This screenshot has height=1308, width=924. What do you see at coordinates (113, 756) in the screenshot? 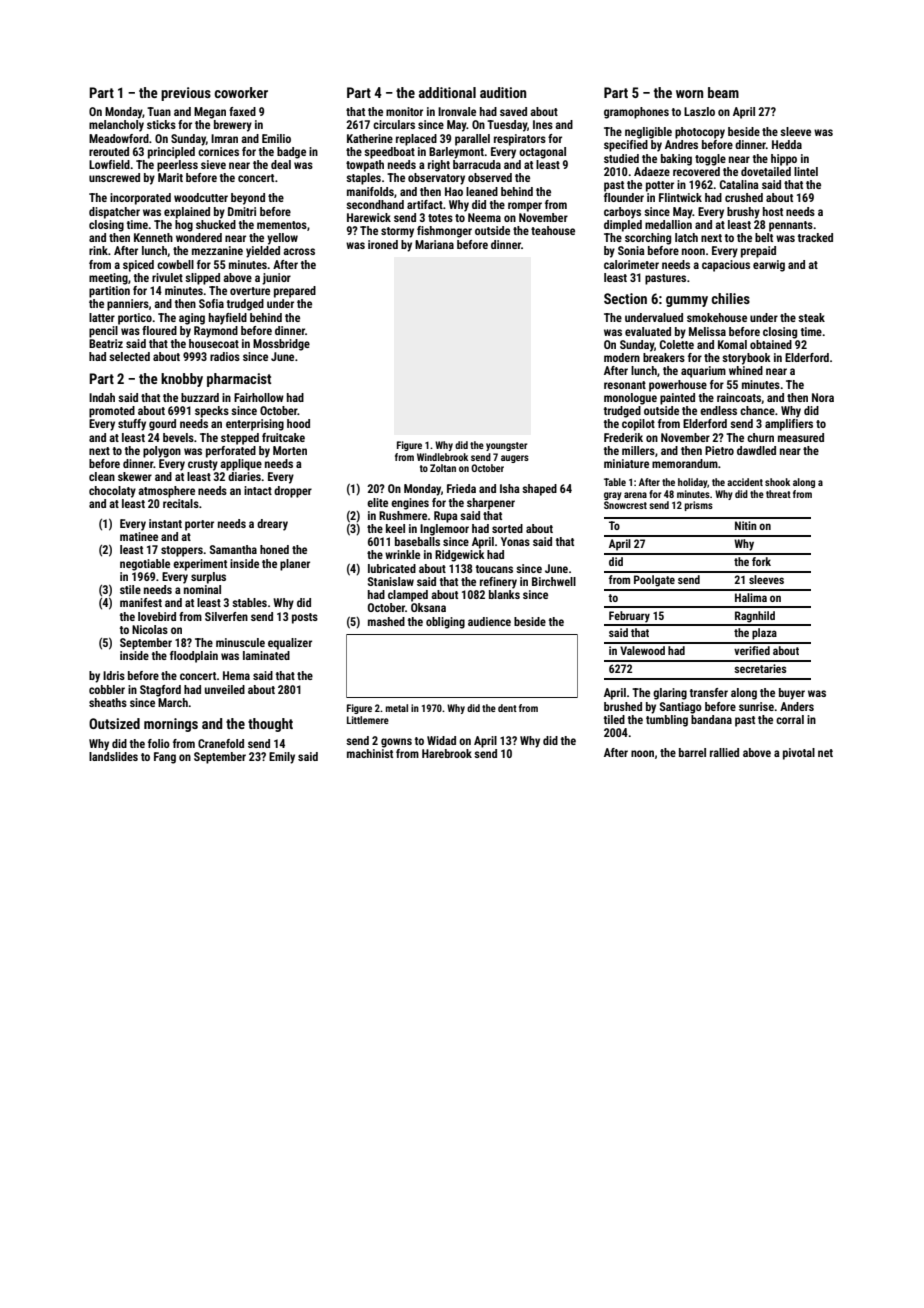
I see `landslides` at bounding box center [113, 756].
